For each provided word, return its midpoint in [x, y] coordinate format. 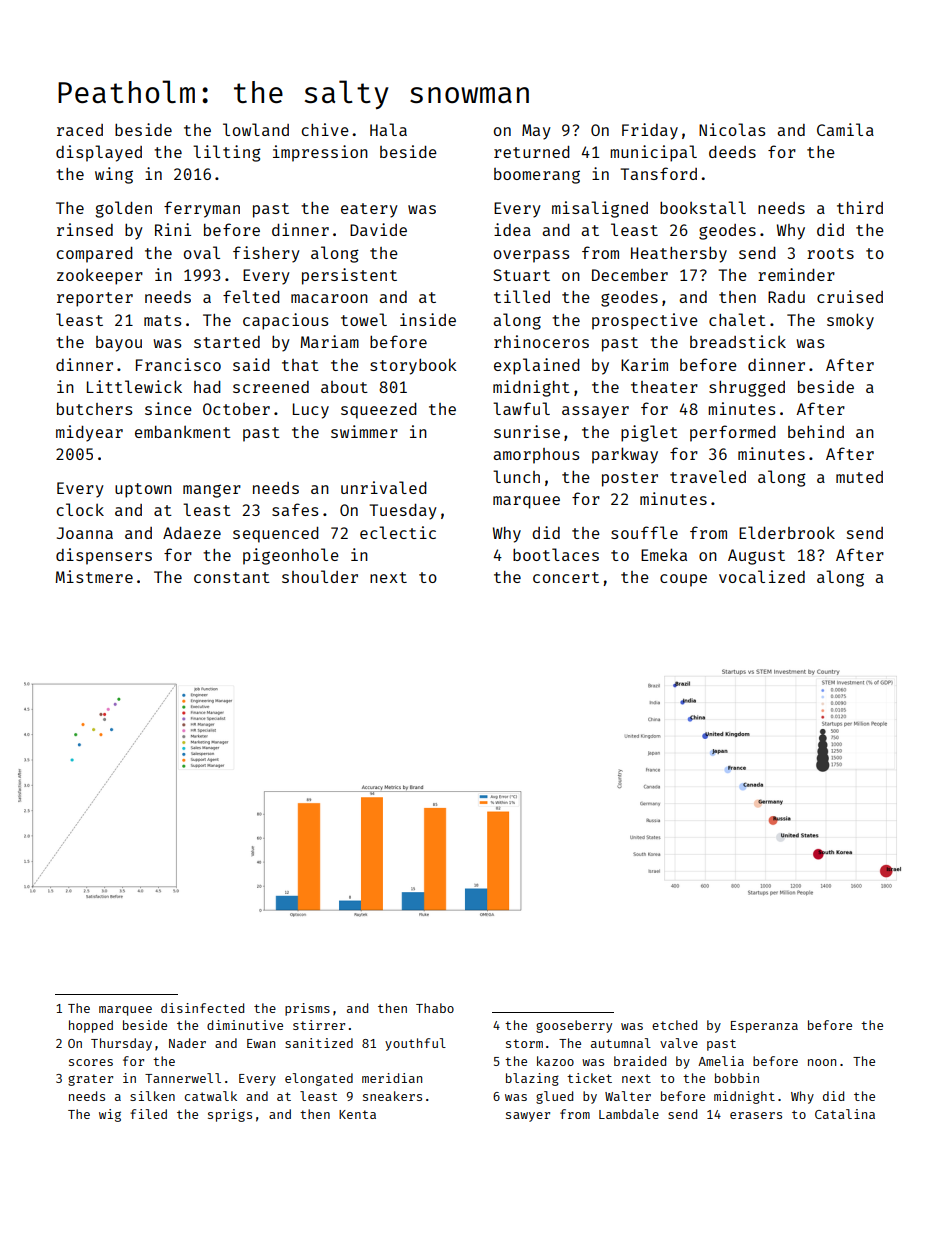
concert [566, 577]
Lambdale [629, 1114]
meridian [392, 1078]
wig [110, 1115]
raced [80, 130]
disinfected [202, 1008]
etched [674, 1025]
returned [532, 152]
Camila [845, 129]
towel [364, 319]
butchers [95, 409]
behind [816, 431]
